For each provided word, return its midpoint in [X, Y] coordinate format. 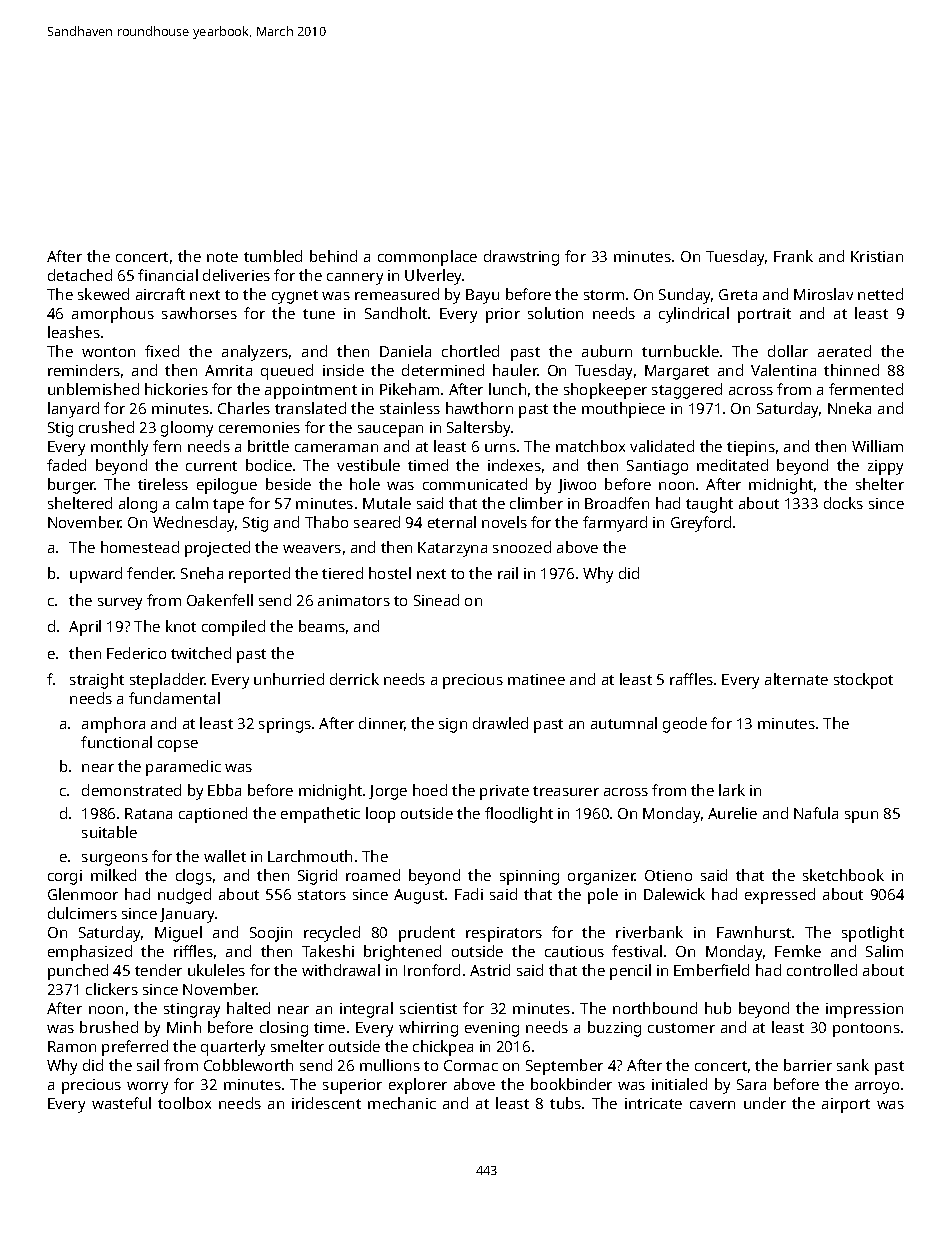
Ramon [72, 1046]
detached [80, 275]
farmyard [615, 524]
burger [71, 486]
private [504, 792]
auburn [607, 351]
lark [732, 790]
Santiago [657, 467]
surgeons [115, 860]
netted [880, 294]
